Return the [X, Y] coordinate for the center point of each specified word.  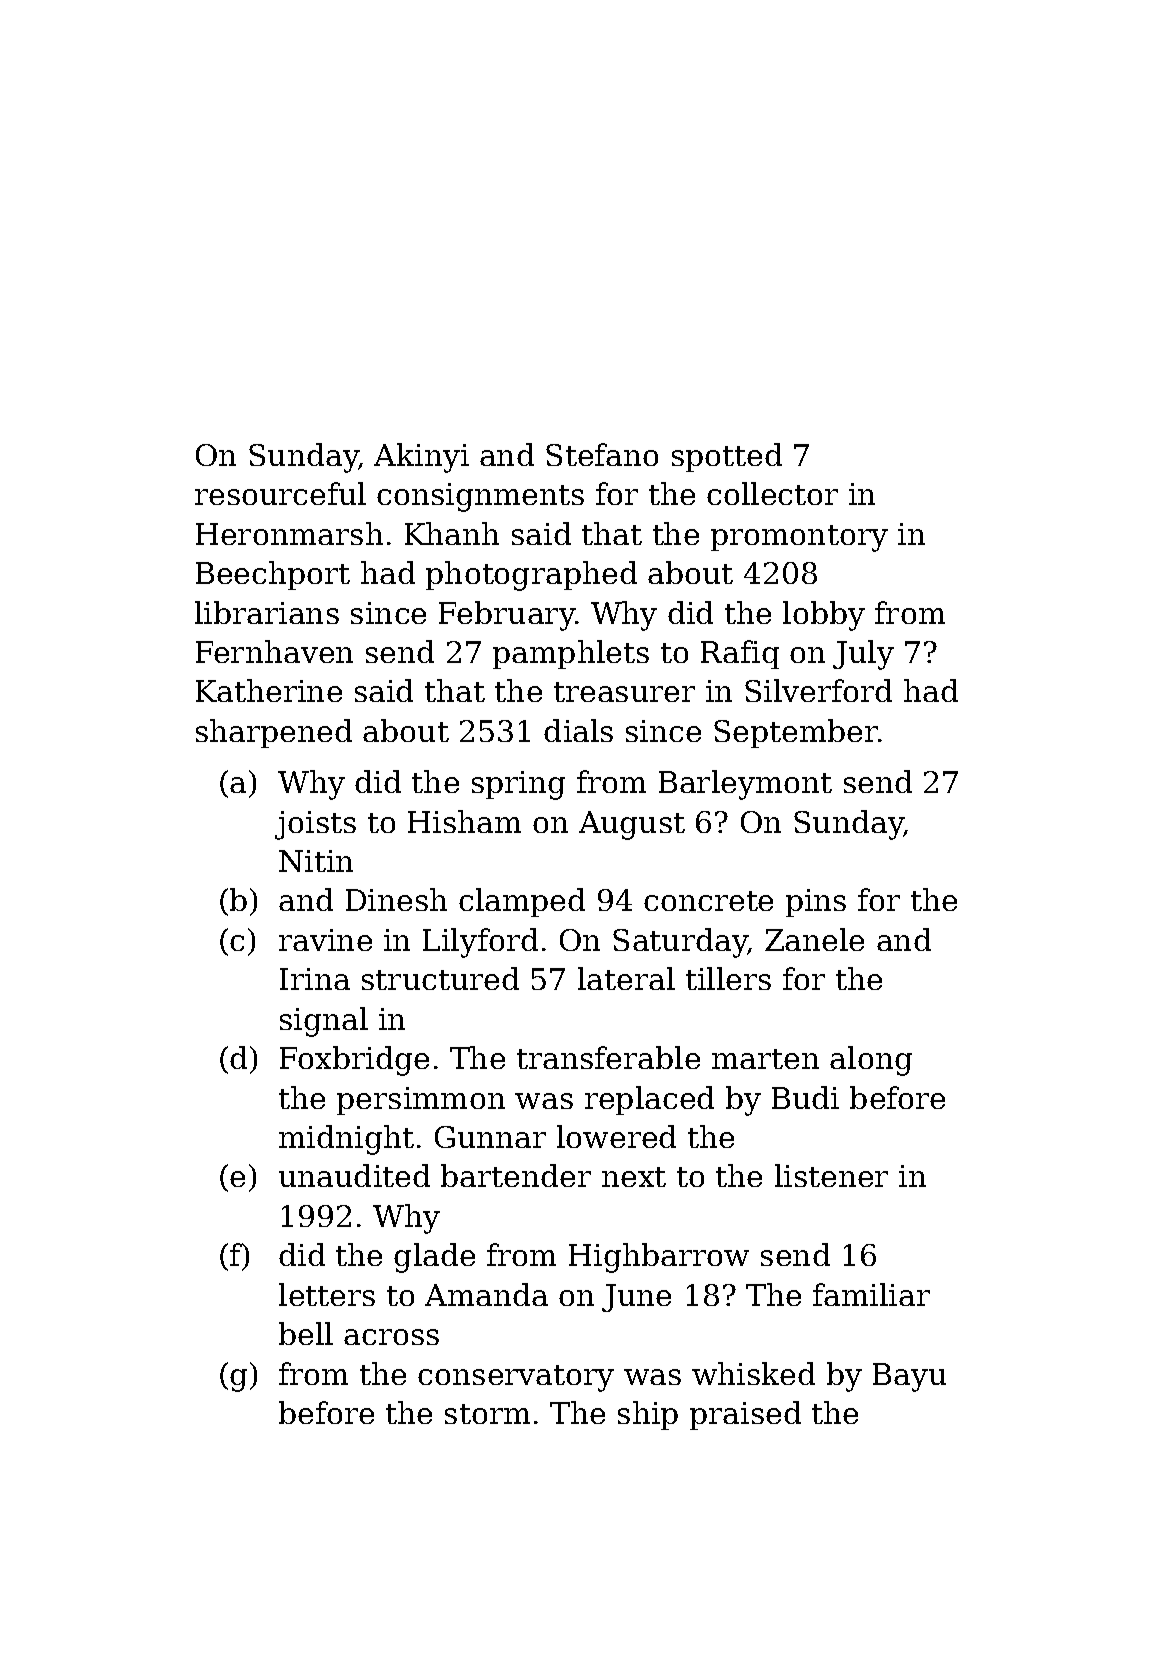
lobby [824, 616]
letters [327, 1294]
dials [578, 730]
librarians [267, 612]
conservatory [516, 1378]
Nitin [316, 861]
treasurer [624, 692]
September [796, 733]
